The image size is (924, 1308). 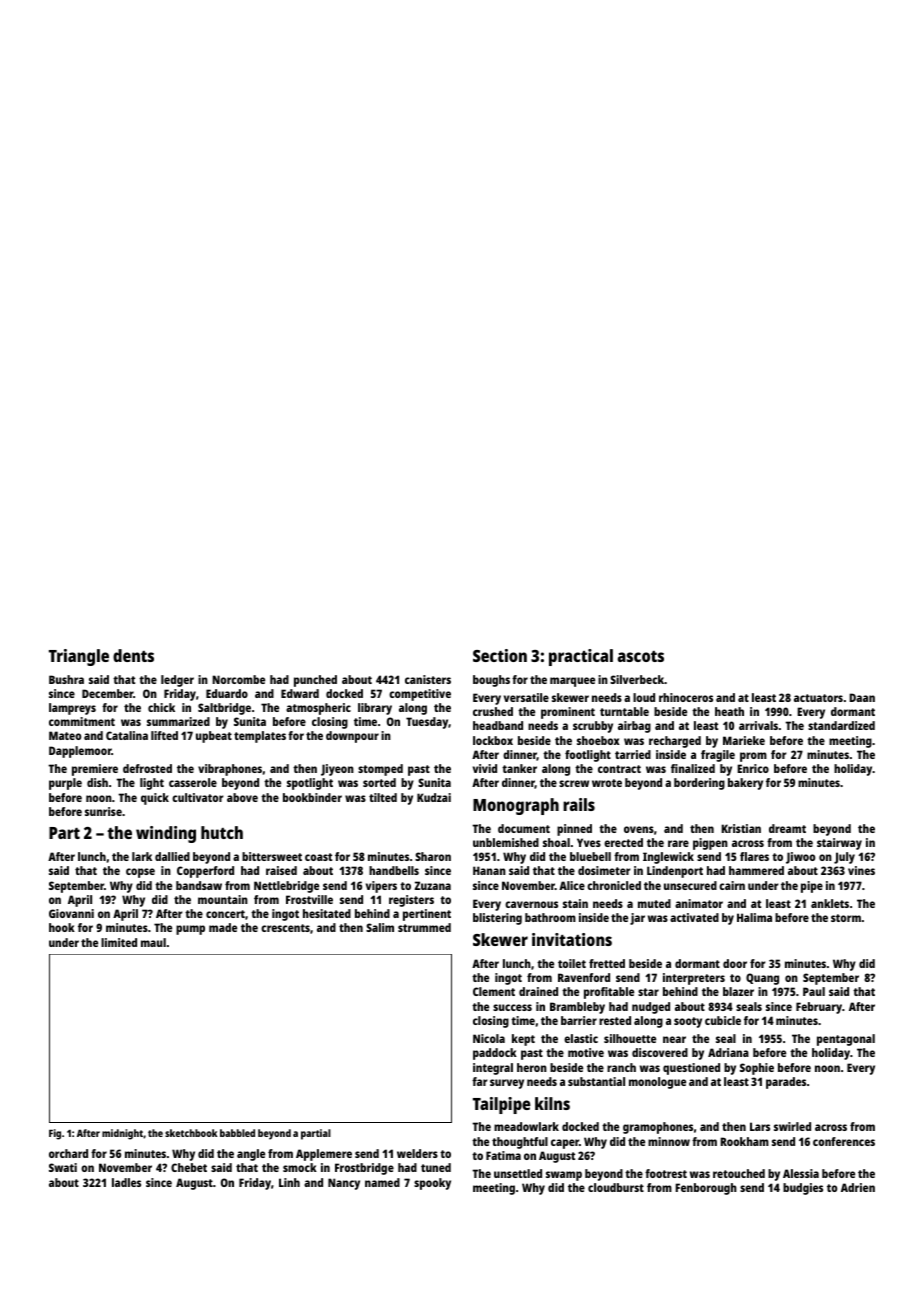 I want to click on ladles, so click(x=126, y=1182).
